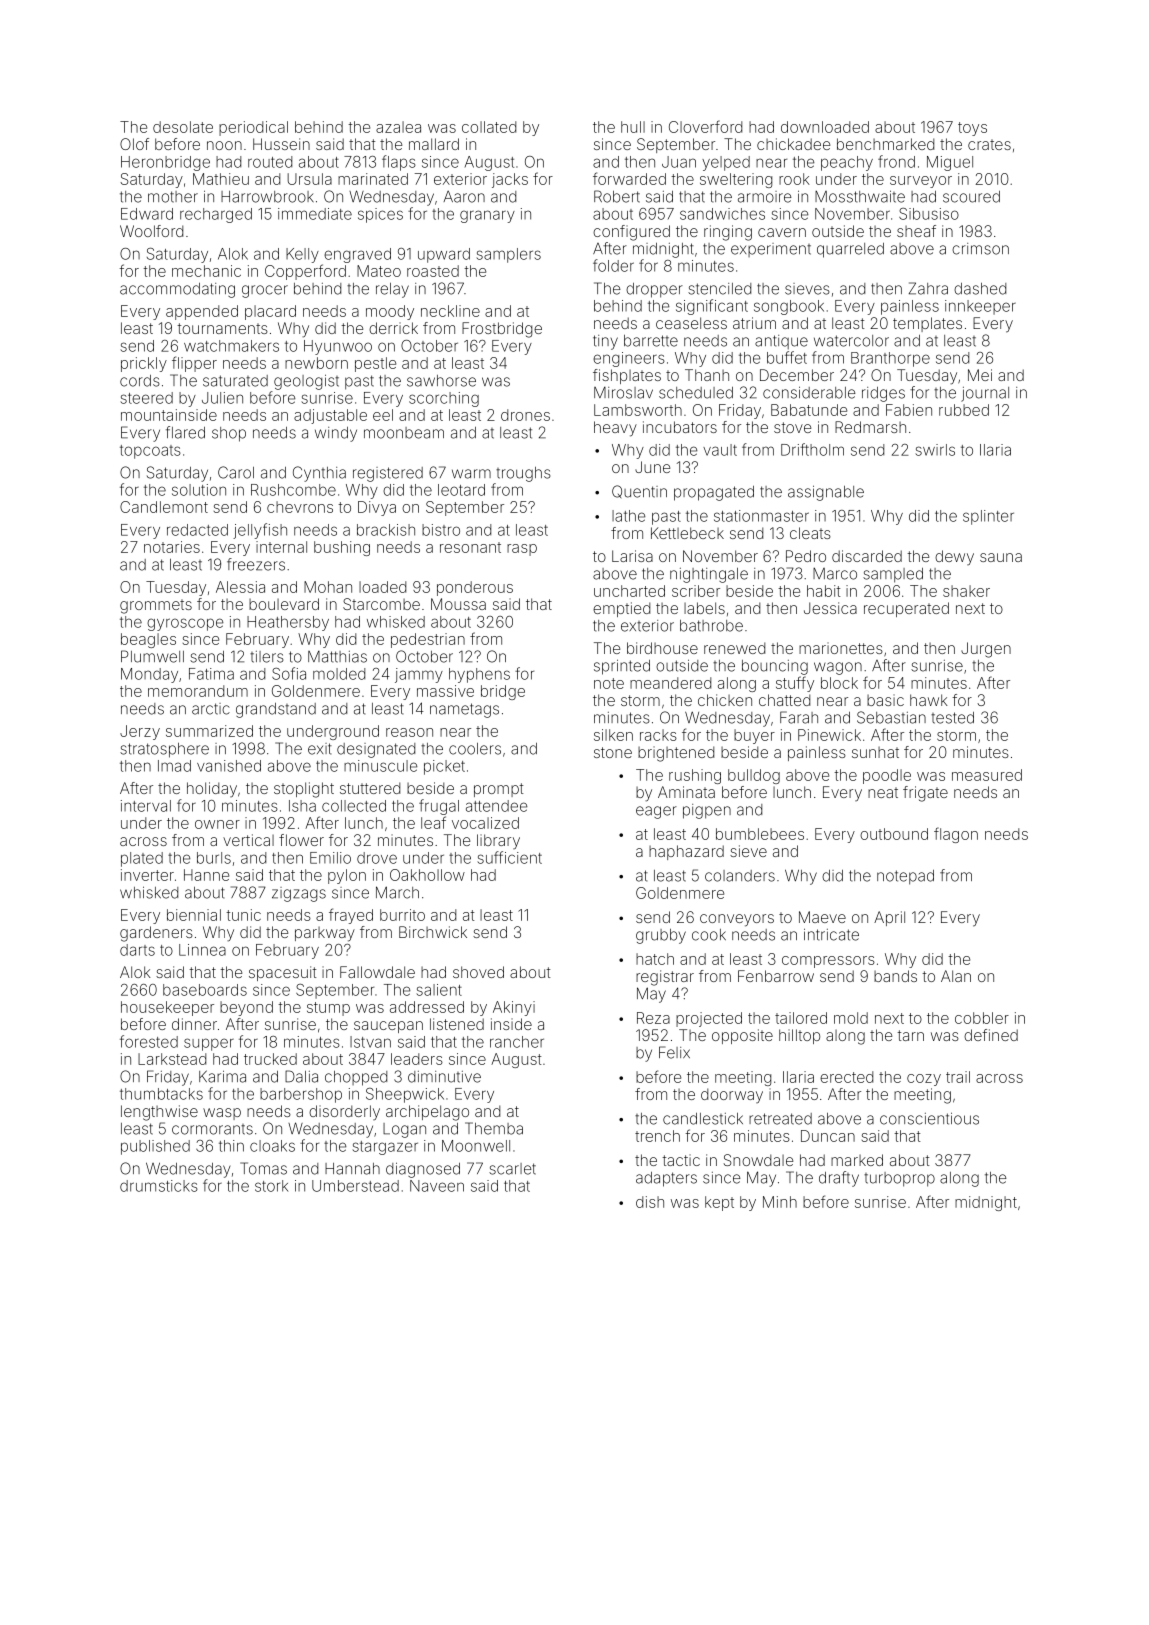 This document has width=1149, height=1625. What do you see at coordinates (272, 1146) in the document?
I see `cloaks` at bounding box center [272, 1146].
